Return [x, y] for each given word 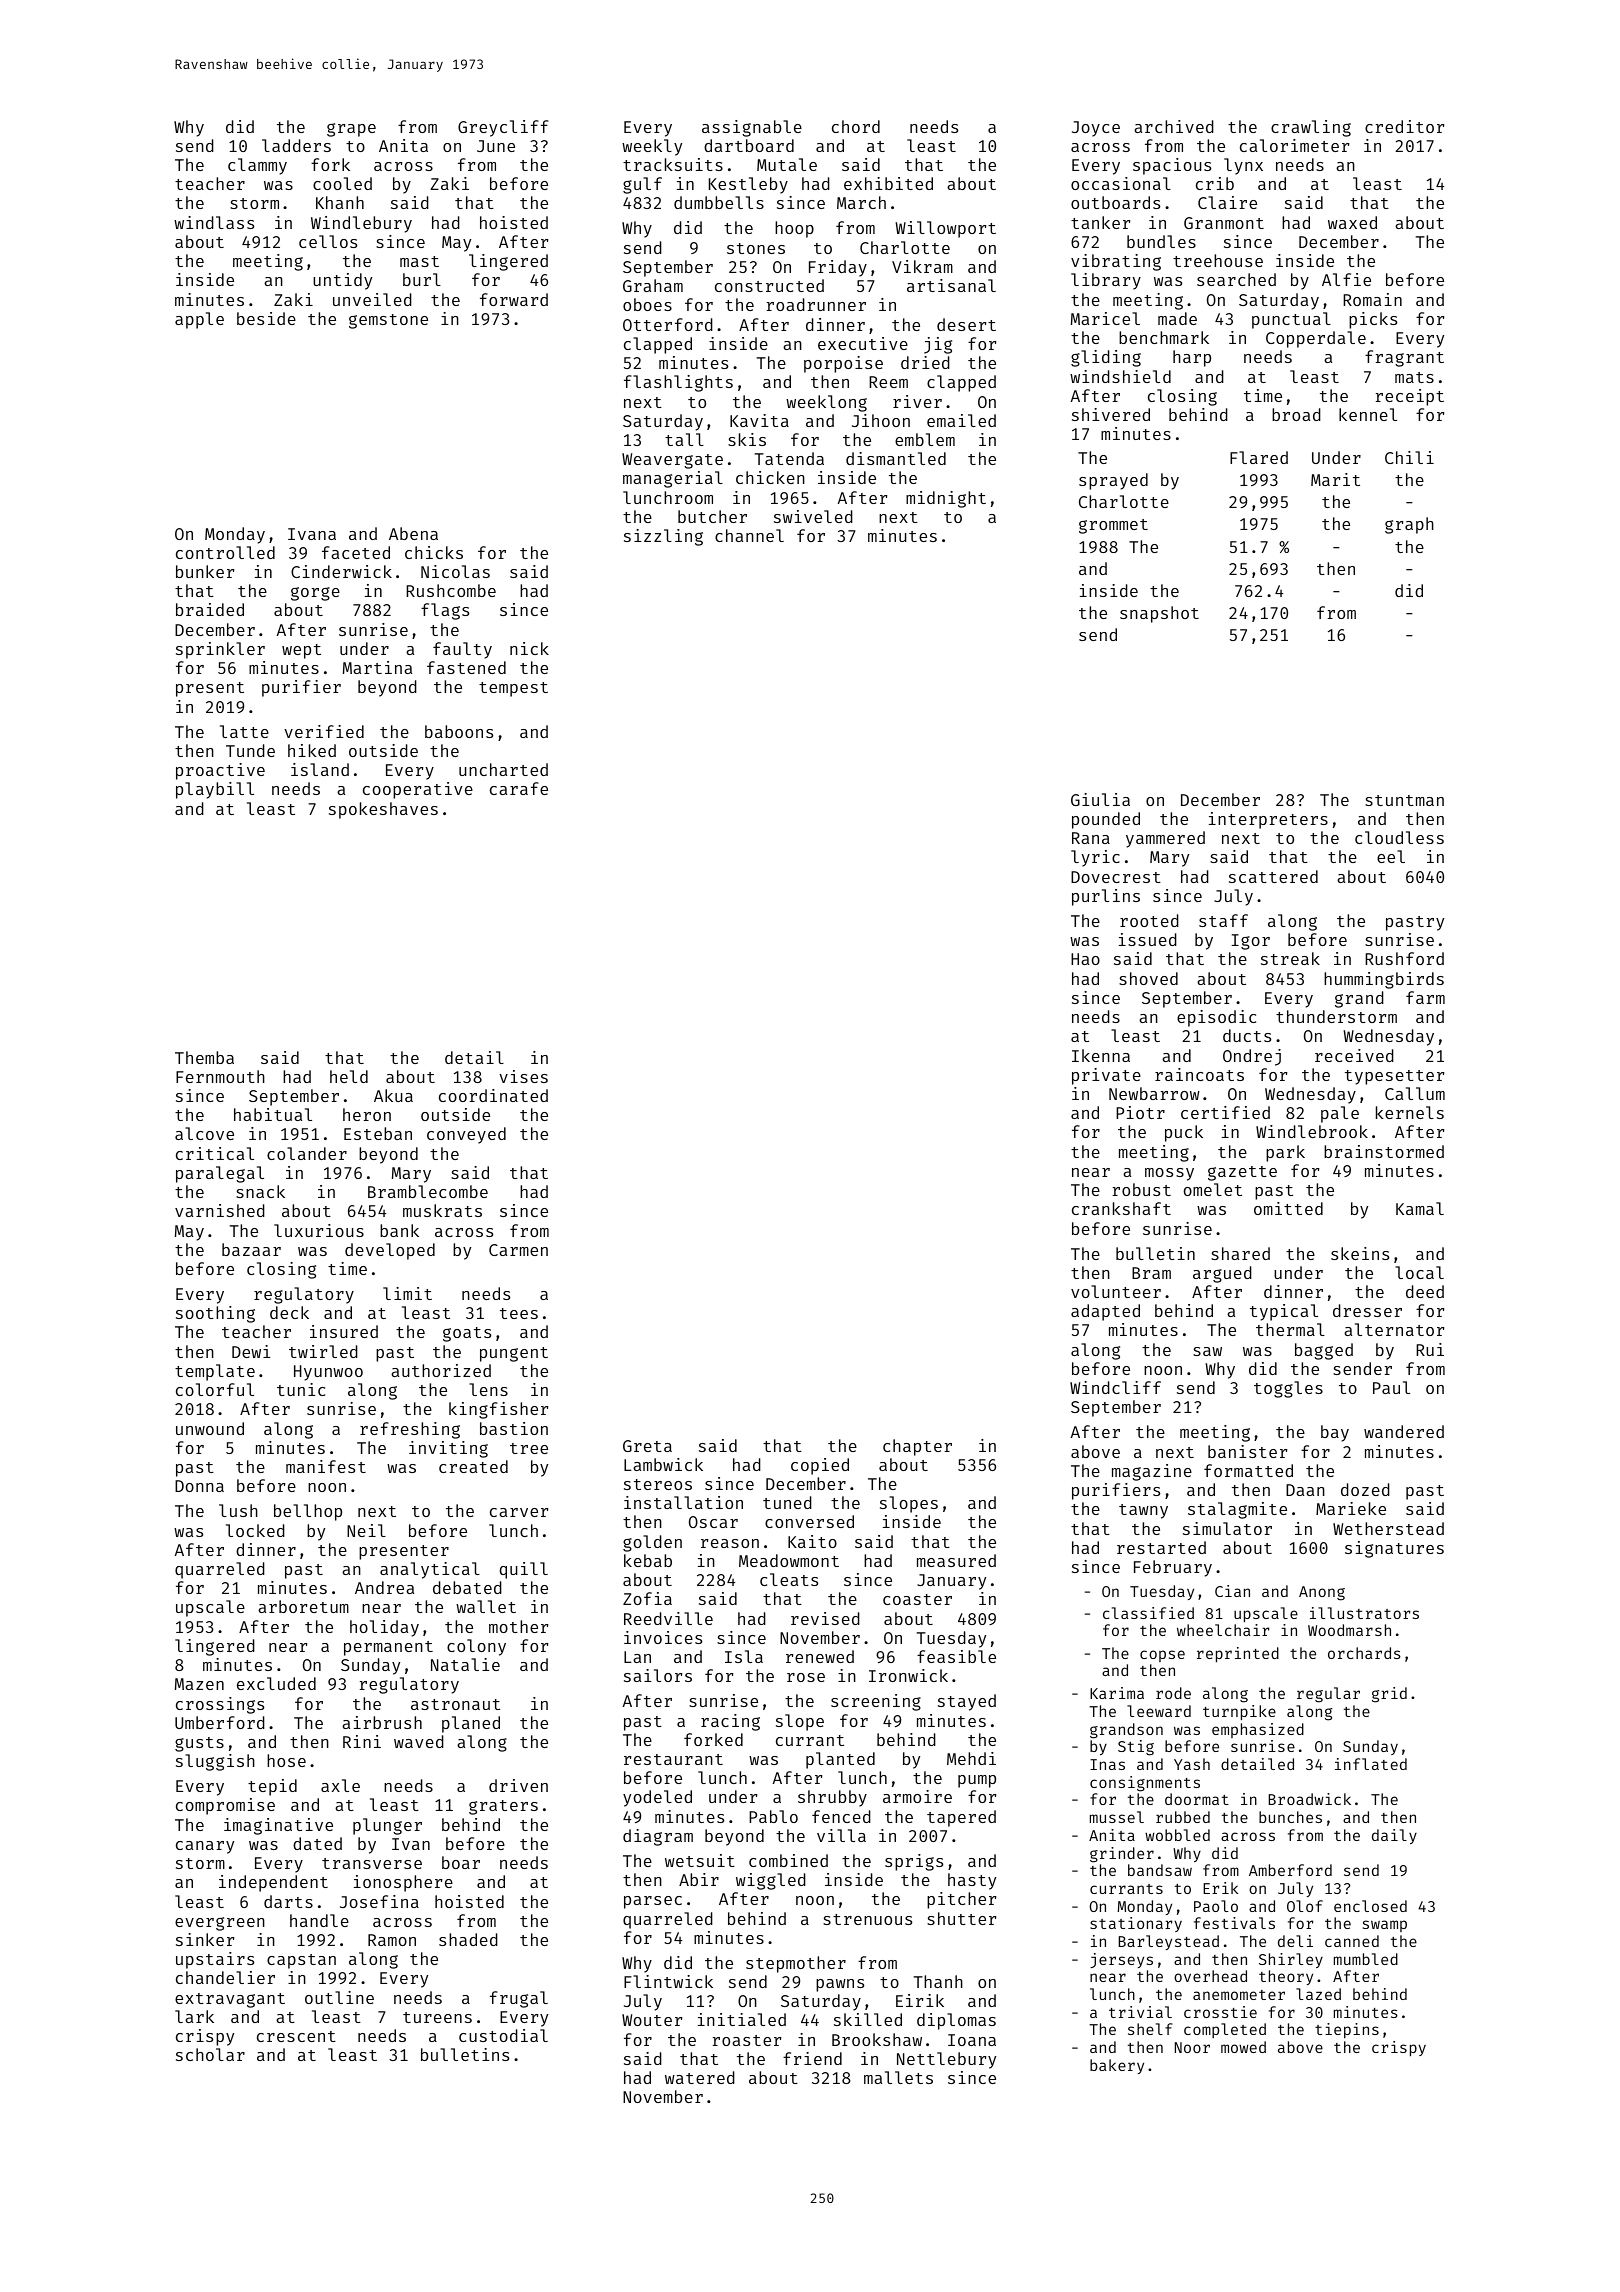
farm [1425, 997]
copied [820, 1466]
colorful [215, 1389]
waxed [1352, 222]
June [496, 146]
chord [856, 126]
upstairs [215, 1960]
